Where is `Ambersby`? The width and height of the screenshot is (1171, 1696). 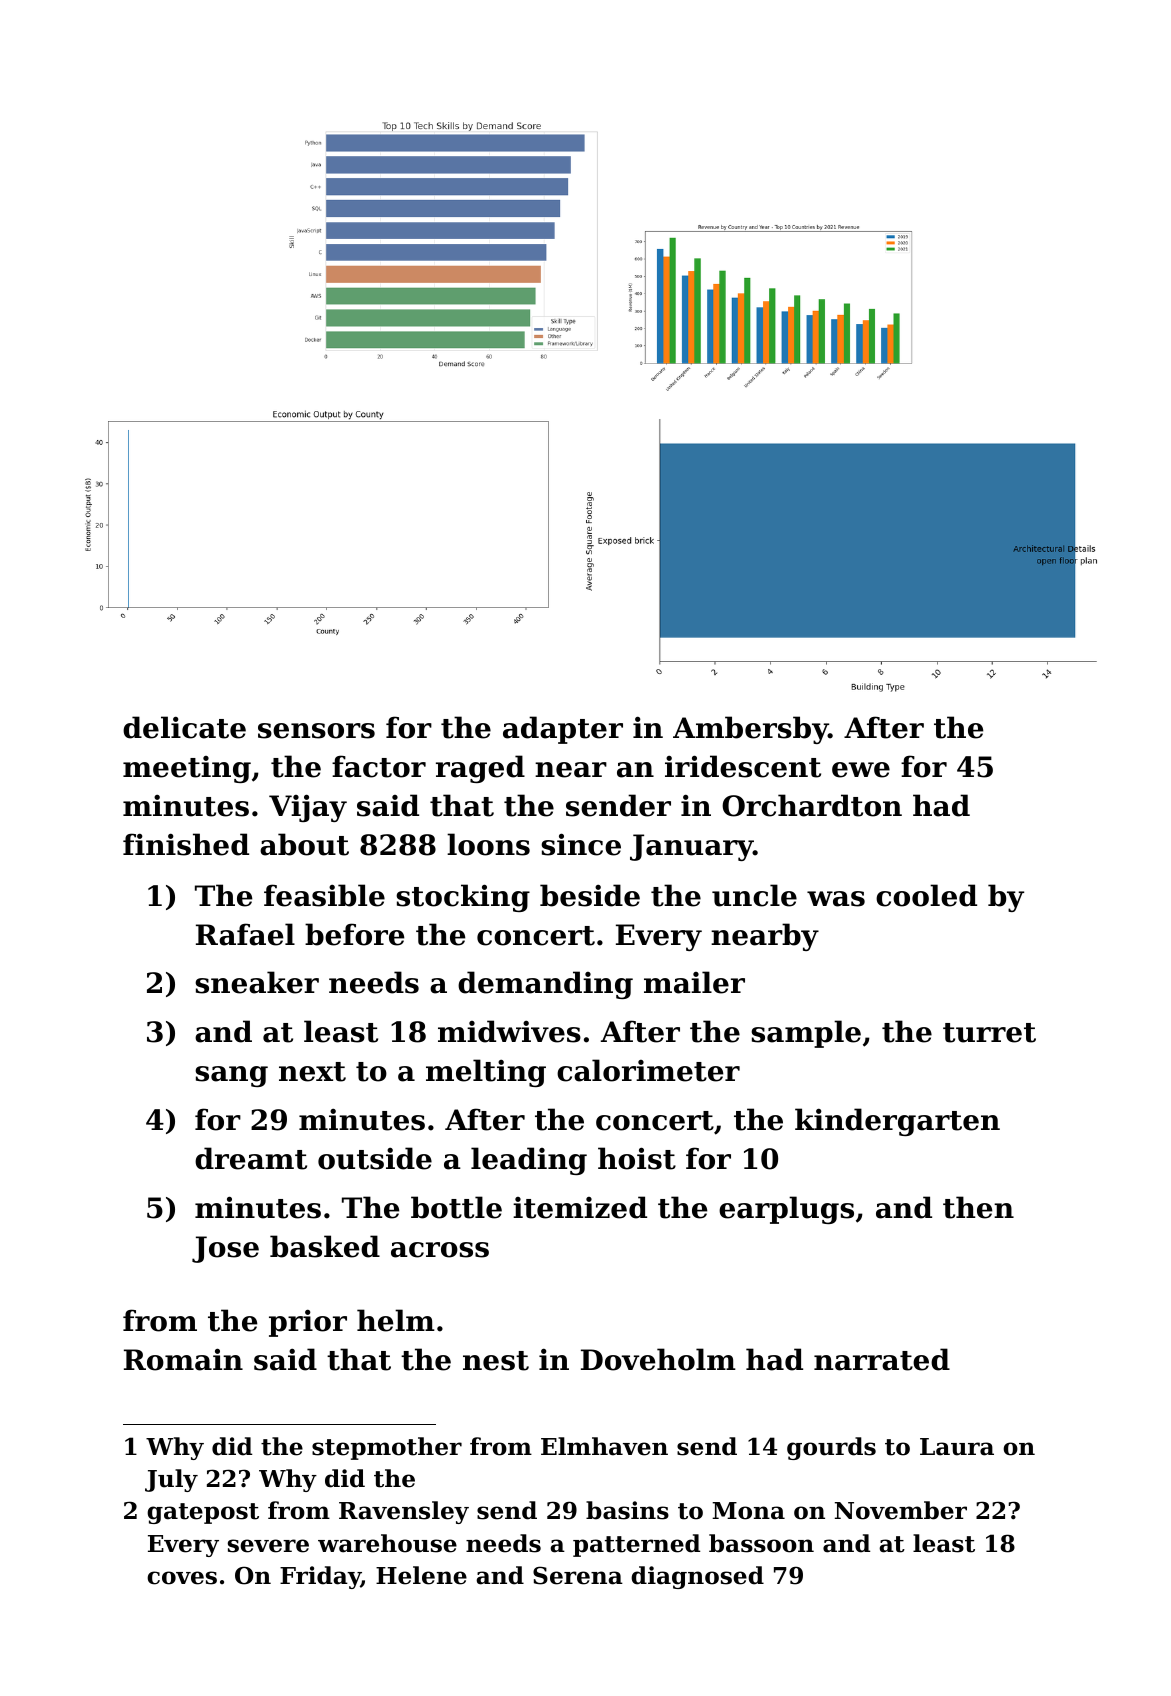
Ambersby is located at coordinates (750, 730).
